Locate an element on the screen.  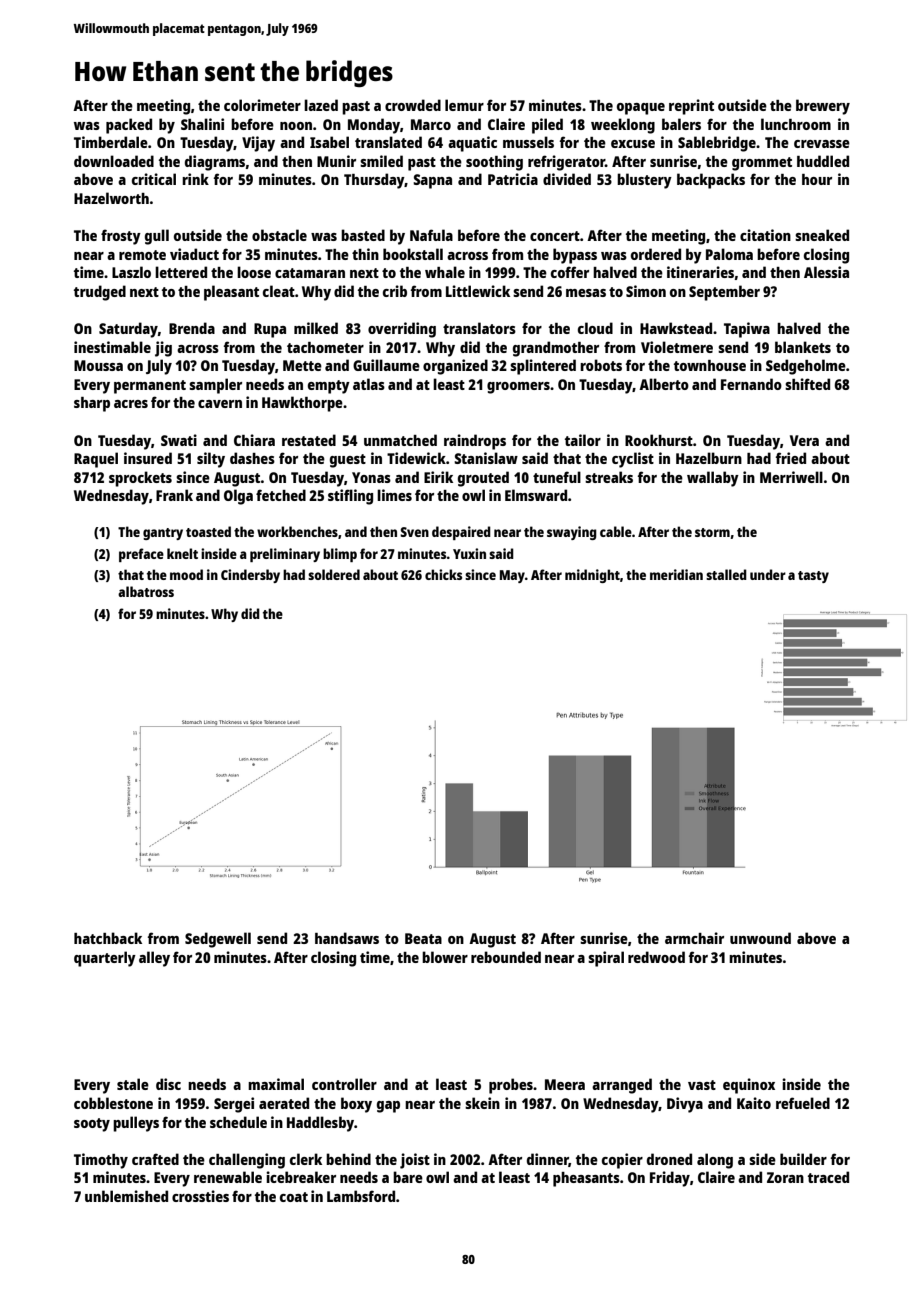
crafted is located at coordinates (155, 1159).
